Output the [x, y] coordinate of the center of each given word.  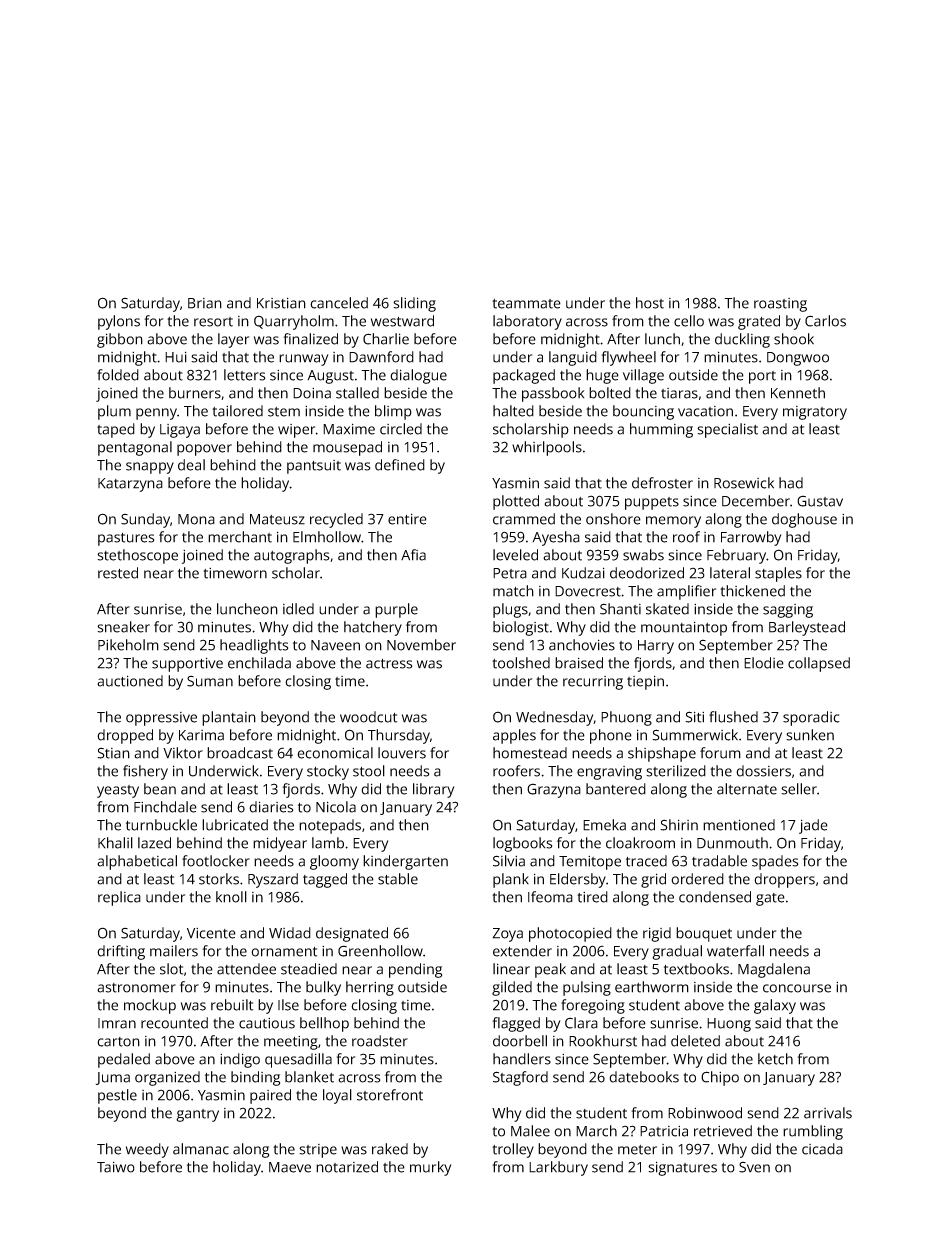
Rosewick [744, 483]
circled [401, 429]
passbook [553, 394]
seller [799, 789]
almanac [201, 1149]
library [433, 790]
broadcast [240, 753]
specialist [727, 430]
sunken [810, 735]
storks [219, 879]
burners [195, 393]
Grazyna [554, 790]
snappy [150, 468]
